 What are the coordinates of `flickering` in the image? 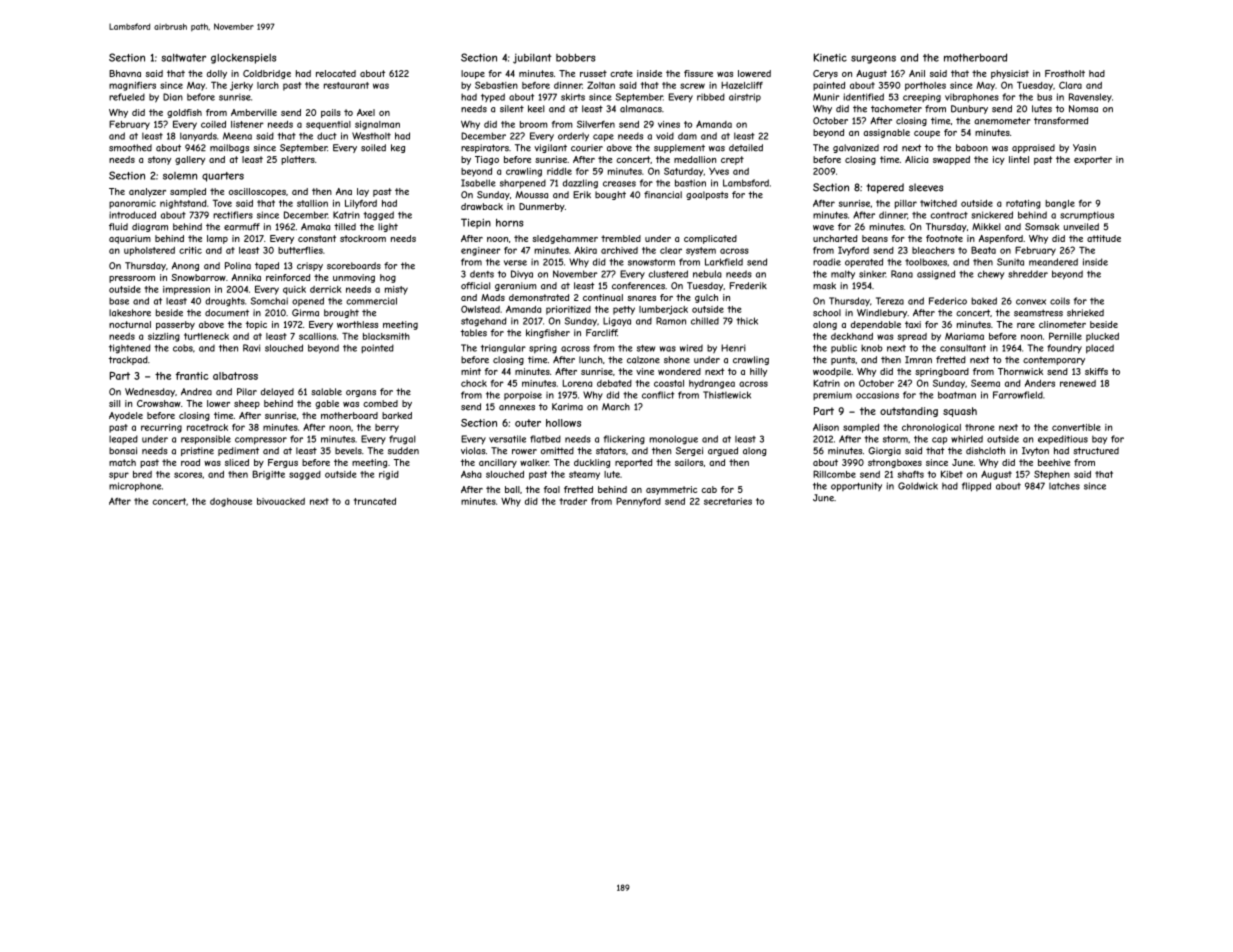 It's located at (624, 440).
